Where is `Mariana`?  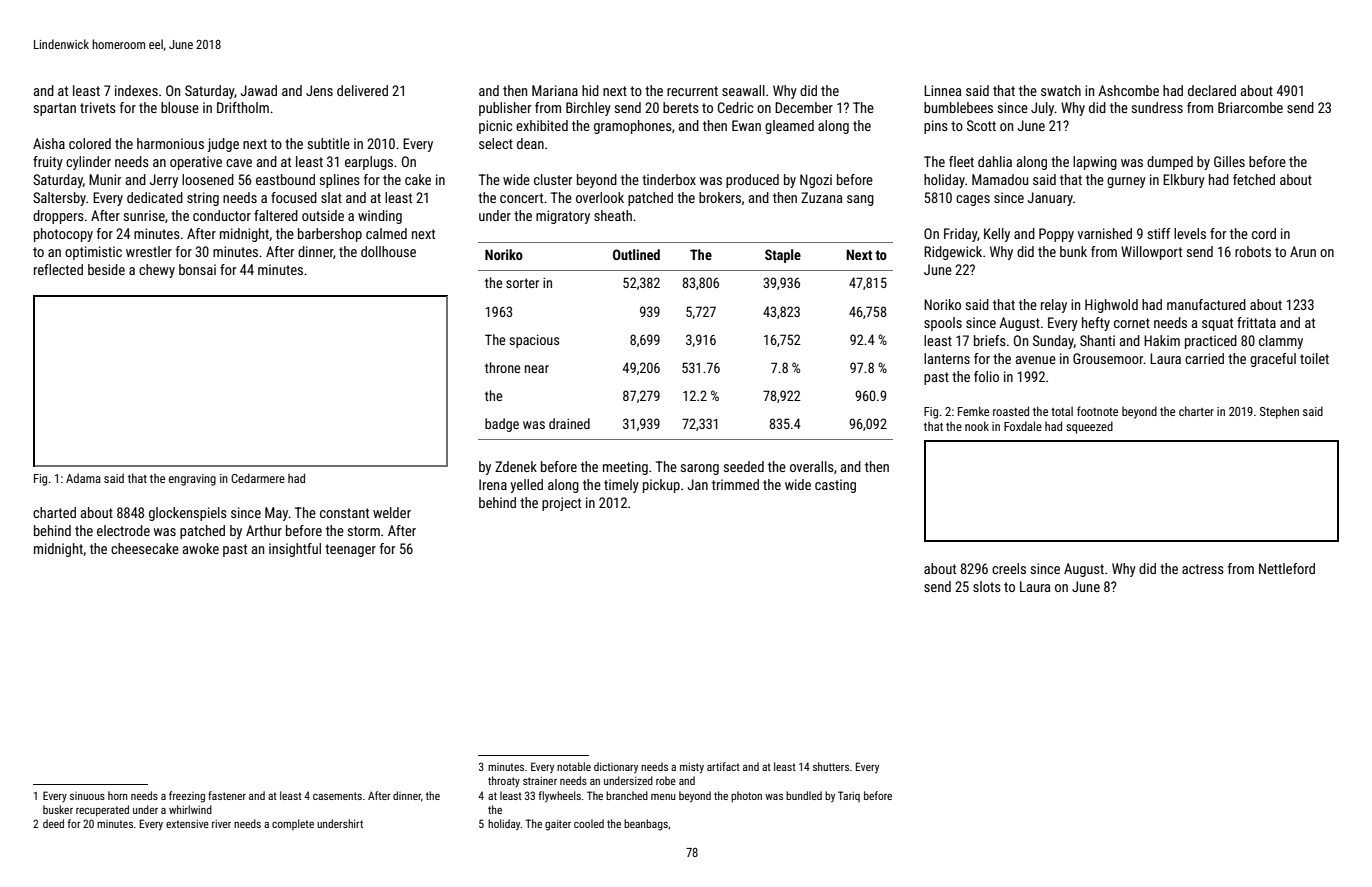
Mariana is located at coordinates (555, 90).
